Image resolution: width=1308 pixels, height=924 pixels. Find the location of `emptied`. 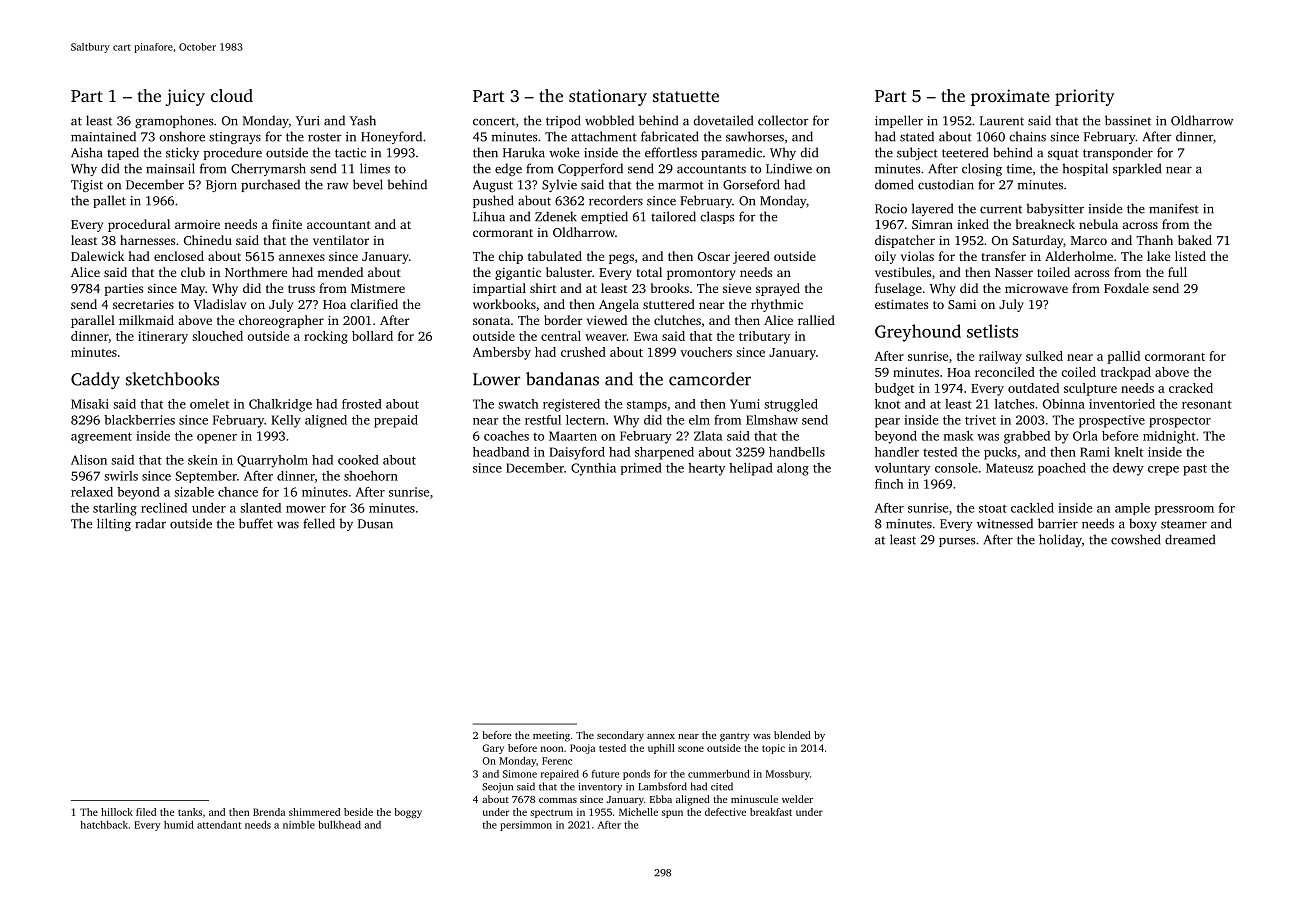

emptied is located at coordinates (604, 217).
